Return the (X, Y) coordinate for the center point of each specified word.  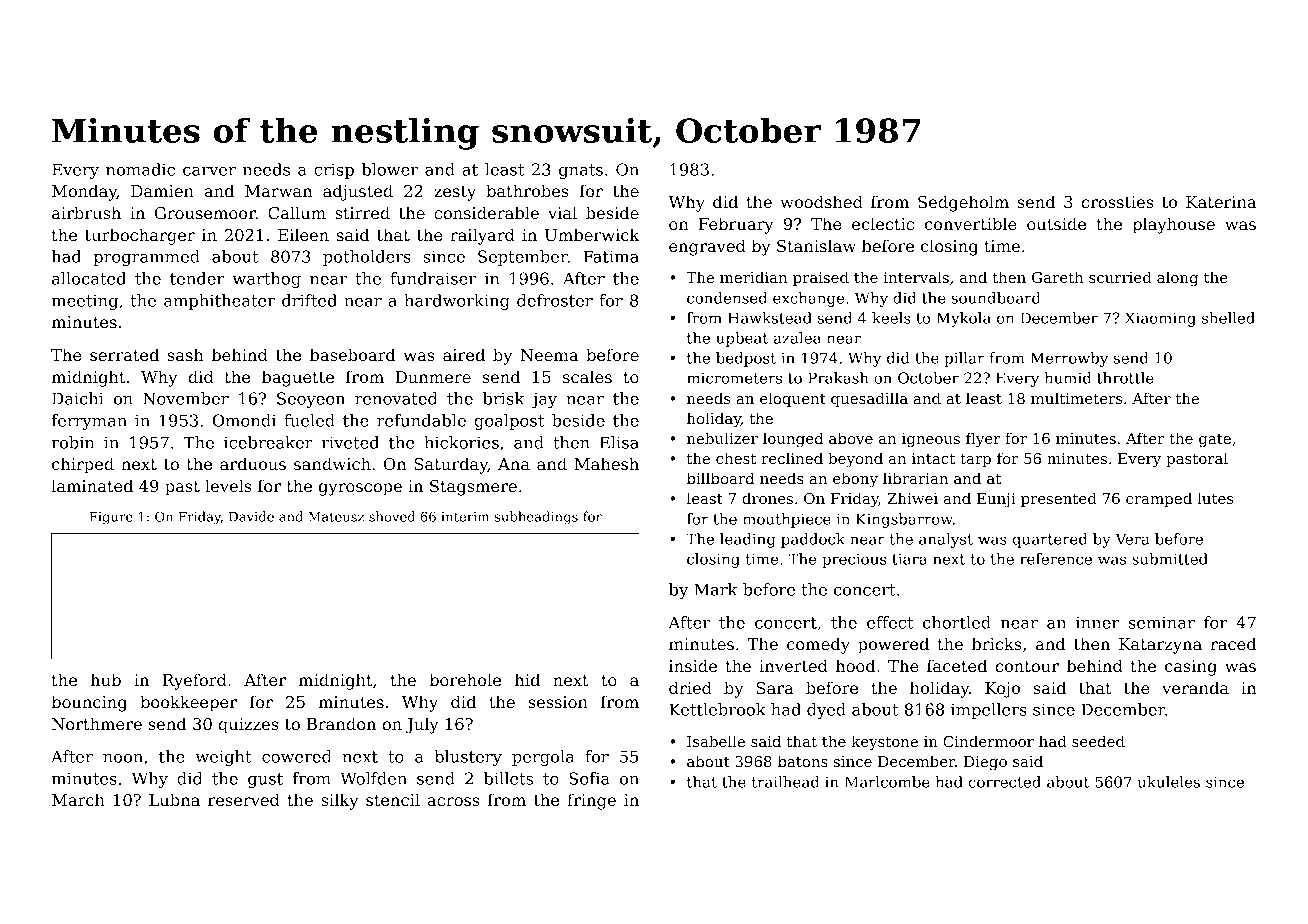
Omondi (244, 420)
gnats (581, 171)
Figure (111, 518)
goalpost (509, 422)
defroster (555, 300)
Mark (715, 589)
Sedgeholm (963, 203)
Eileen (303, 234)
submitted (1170, 559)
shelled (1228, 318)
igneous (931, 440)
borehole (465, 679)
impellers (989, 711)
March (78, 799)
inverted (793, 665)
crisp (334, 171)
